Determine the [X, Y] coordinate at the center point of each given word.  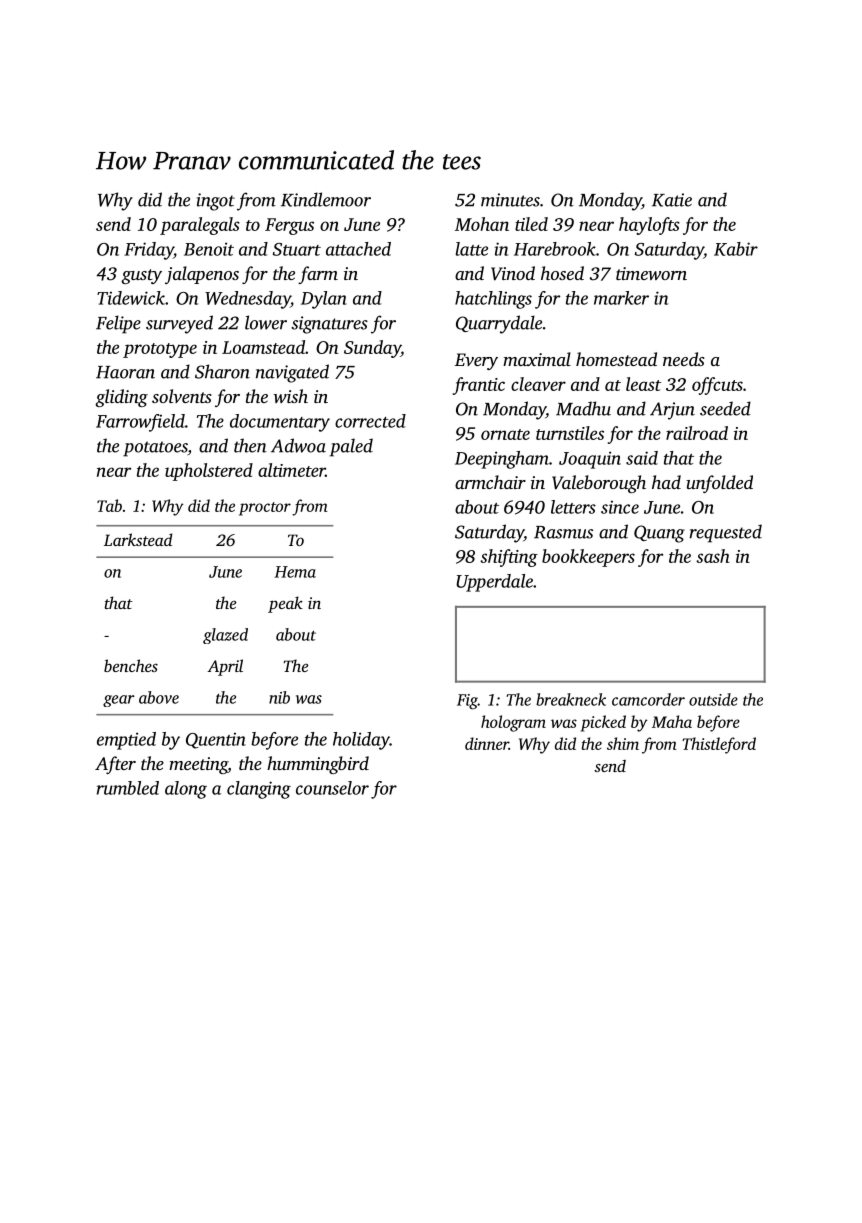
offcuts [717, 386]
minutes [510, 200]
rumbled [128, 788]
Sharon [222, 371]
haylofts [649, 226]
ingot [216, 202]
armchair [490, 482]
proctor [265, 509]
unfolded [719, 484]
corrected [370, 421]
